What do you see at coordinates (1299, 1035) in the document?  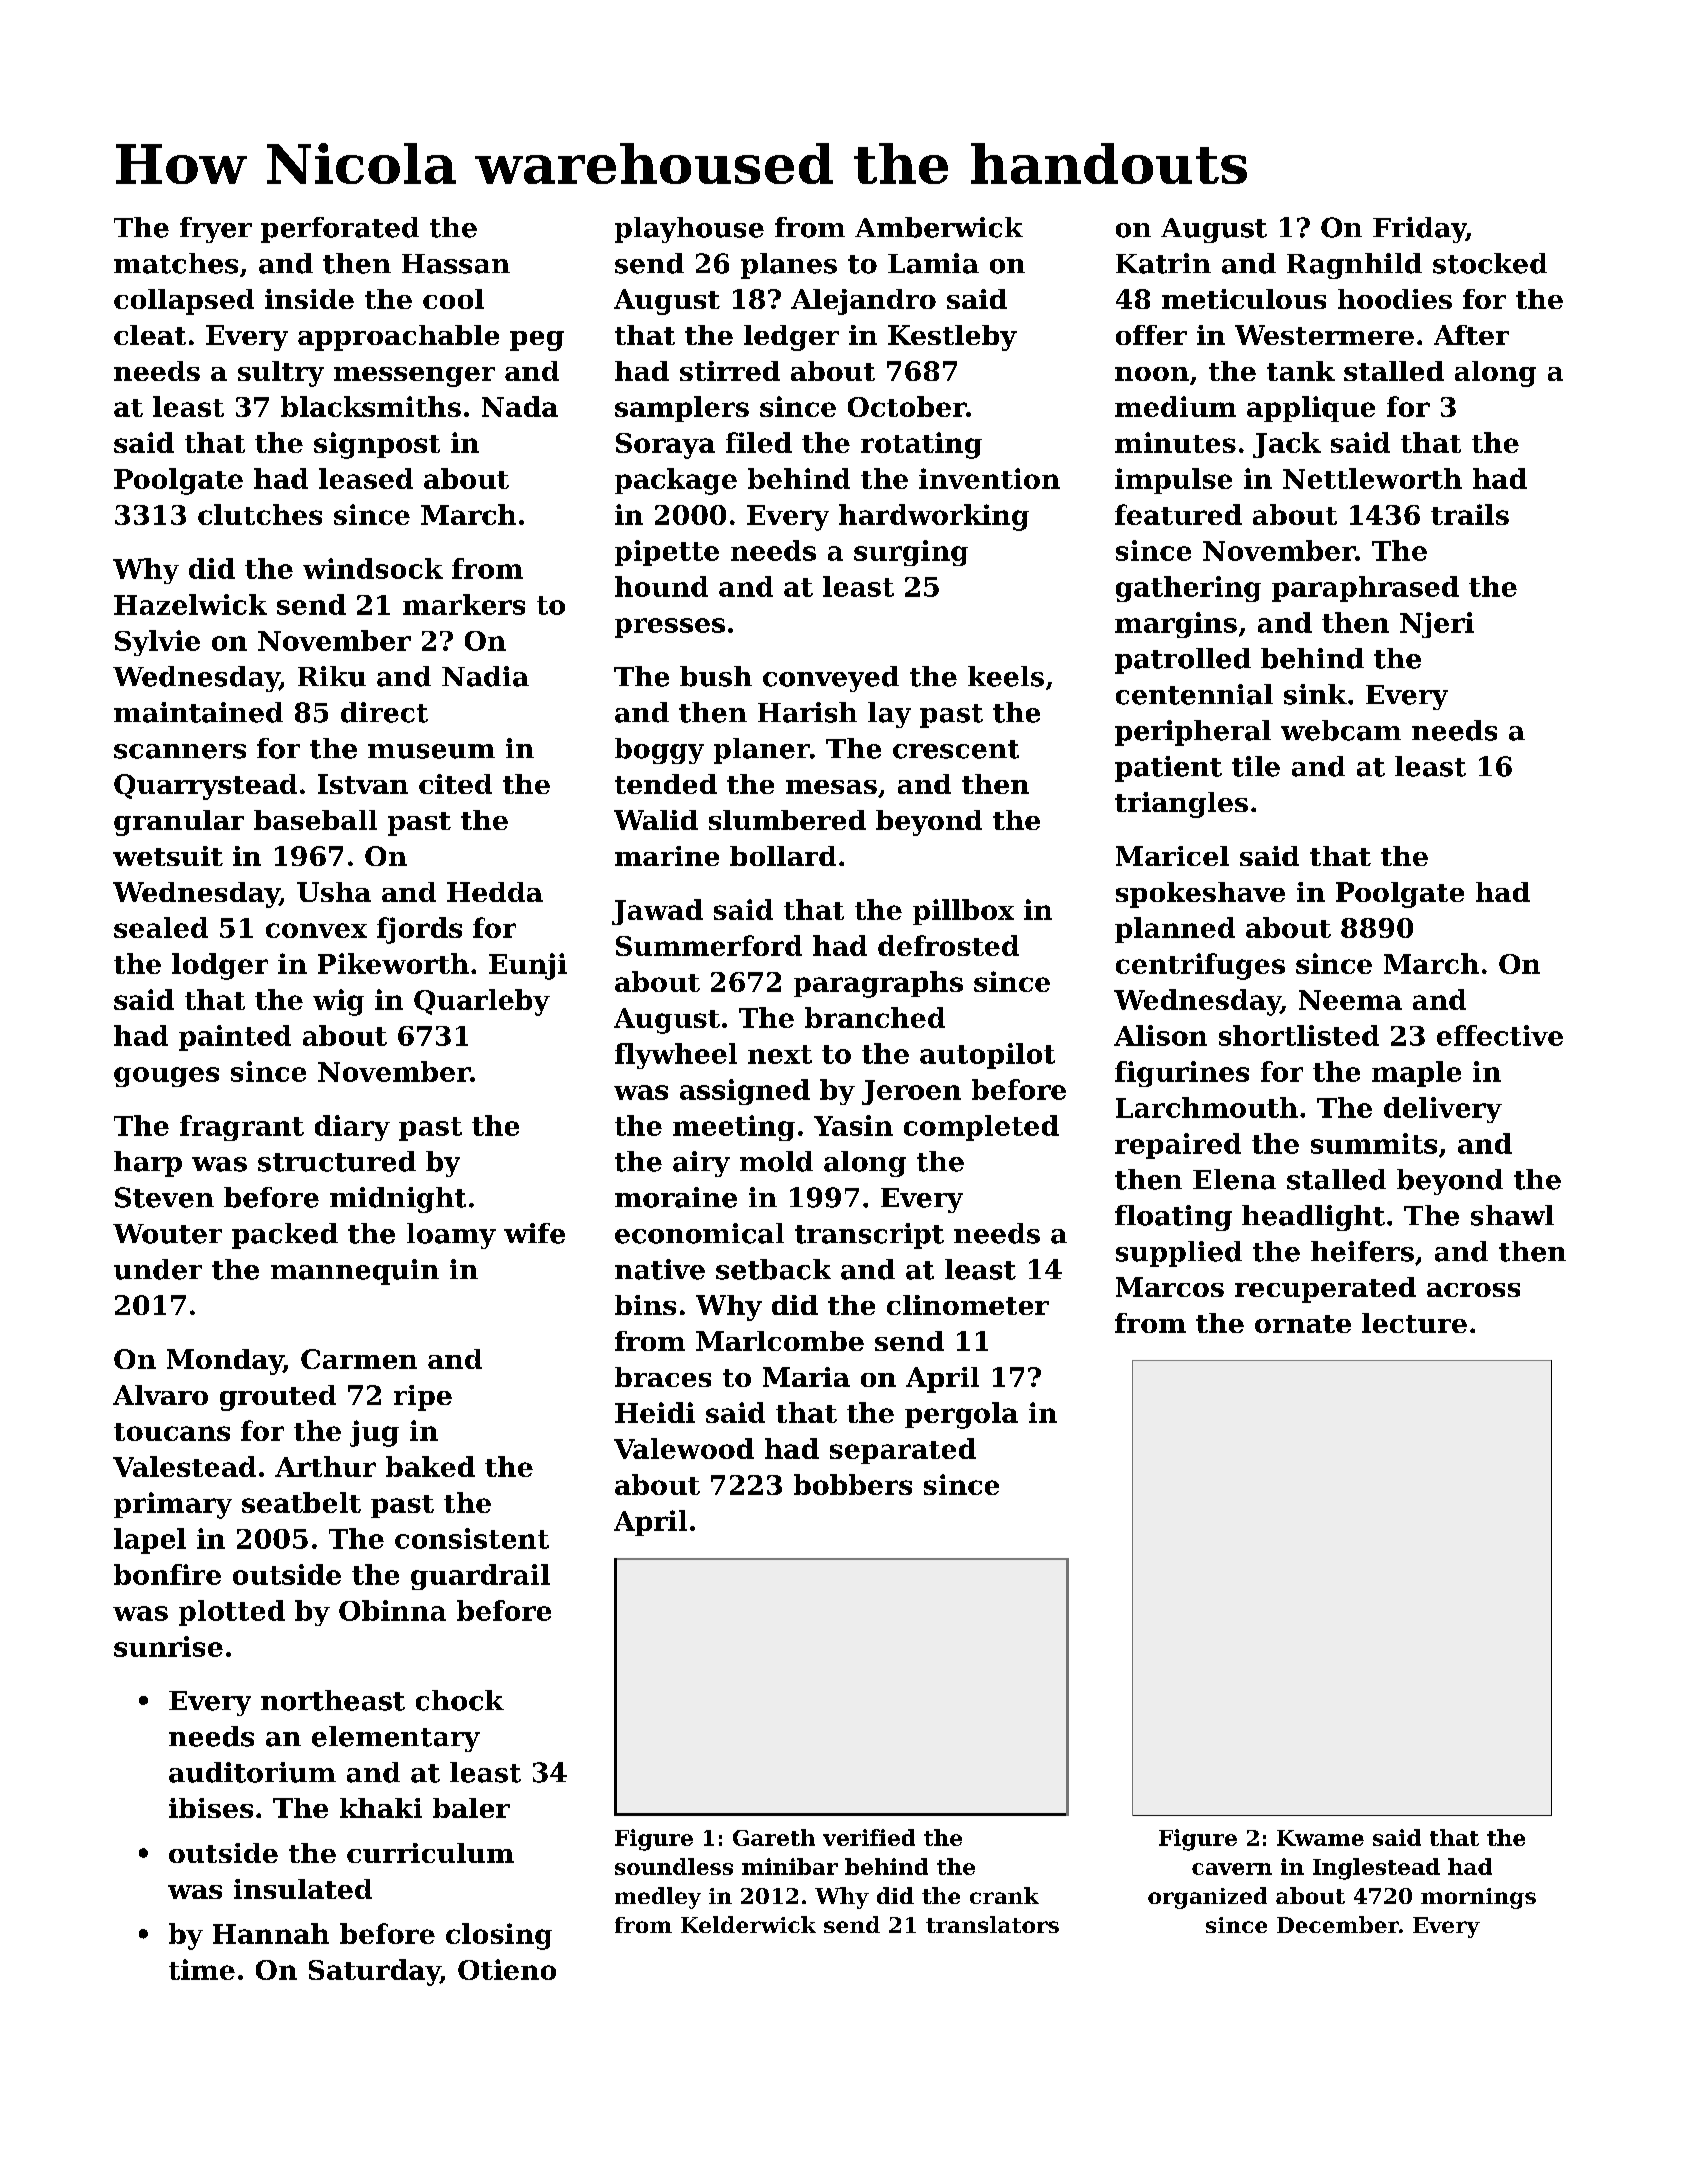 I see `shortlisted` at bounding box center [1299, 1035].
